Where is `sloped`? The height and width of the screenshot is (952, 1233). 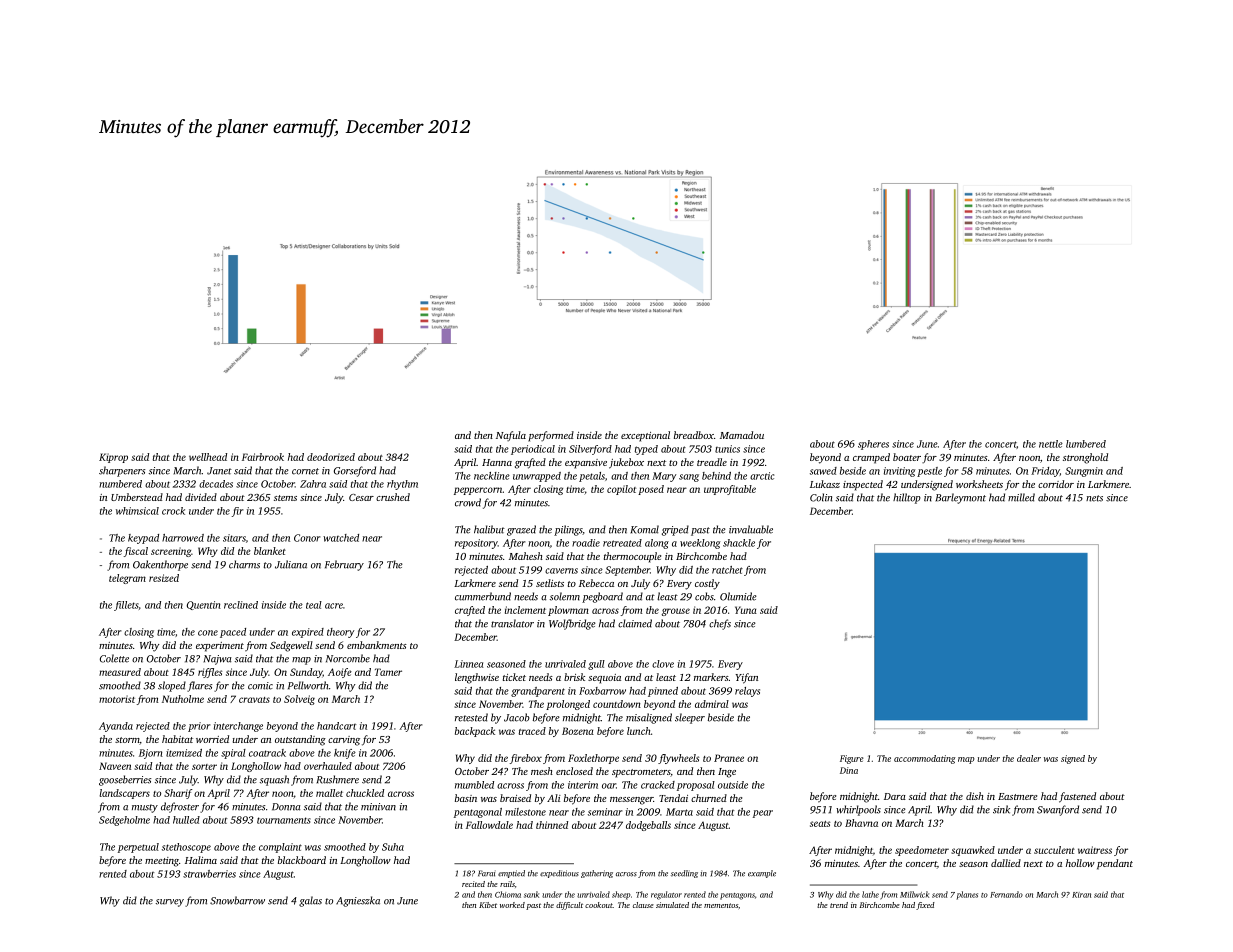 sloped is located at coordinates (172, 686).
